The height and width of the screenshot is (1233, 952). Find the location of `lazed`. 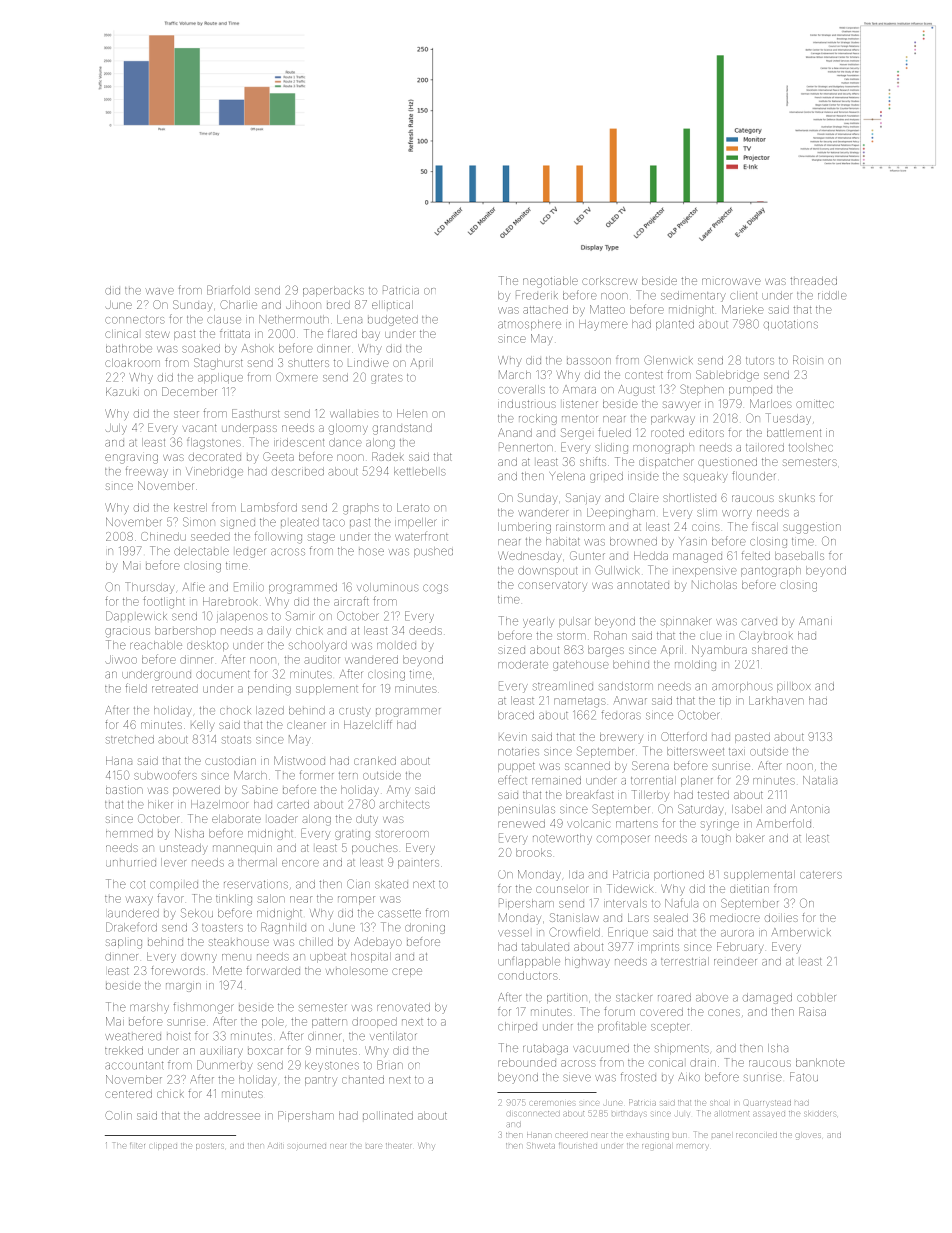

lazed is located at coordinates (270, 710).
